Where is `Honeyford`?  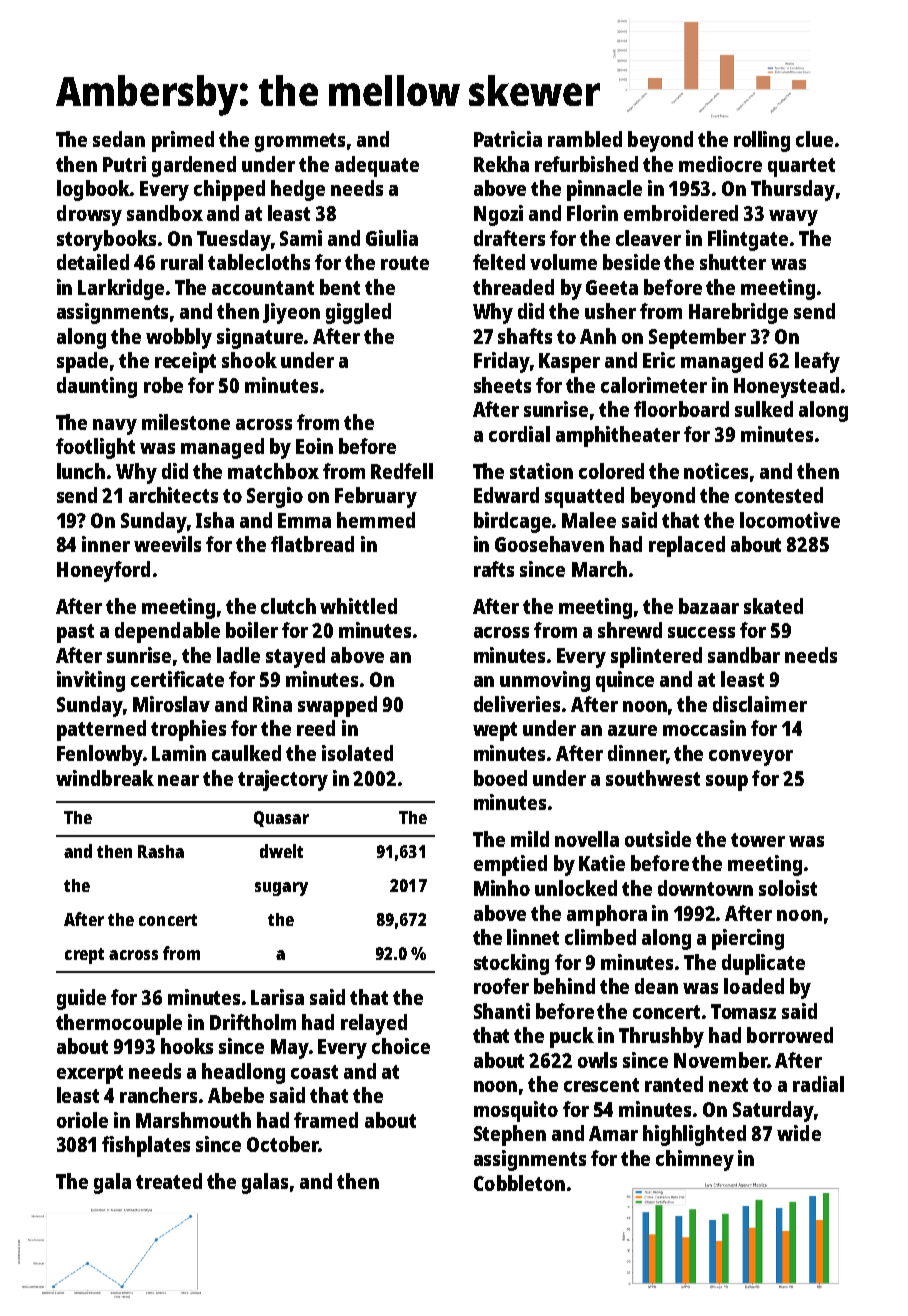 Honeyford is located at coordinates (103, 571).
